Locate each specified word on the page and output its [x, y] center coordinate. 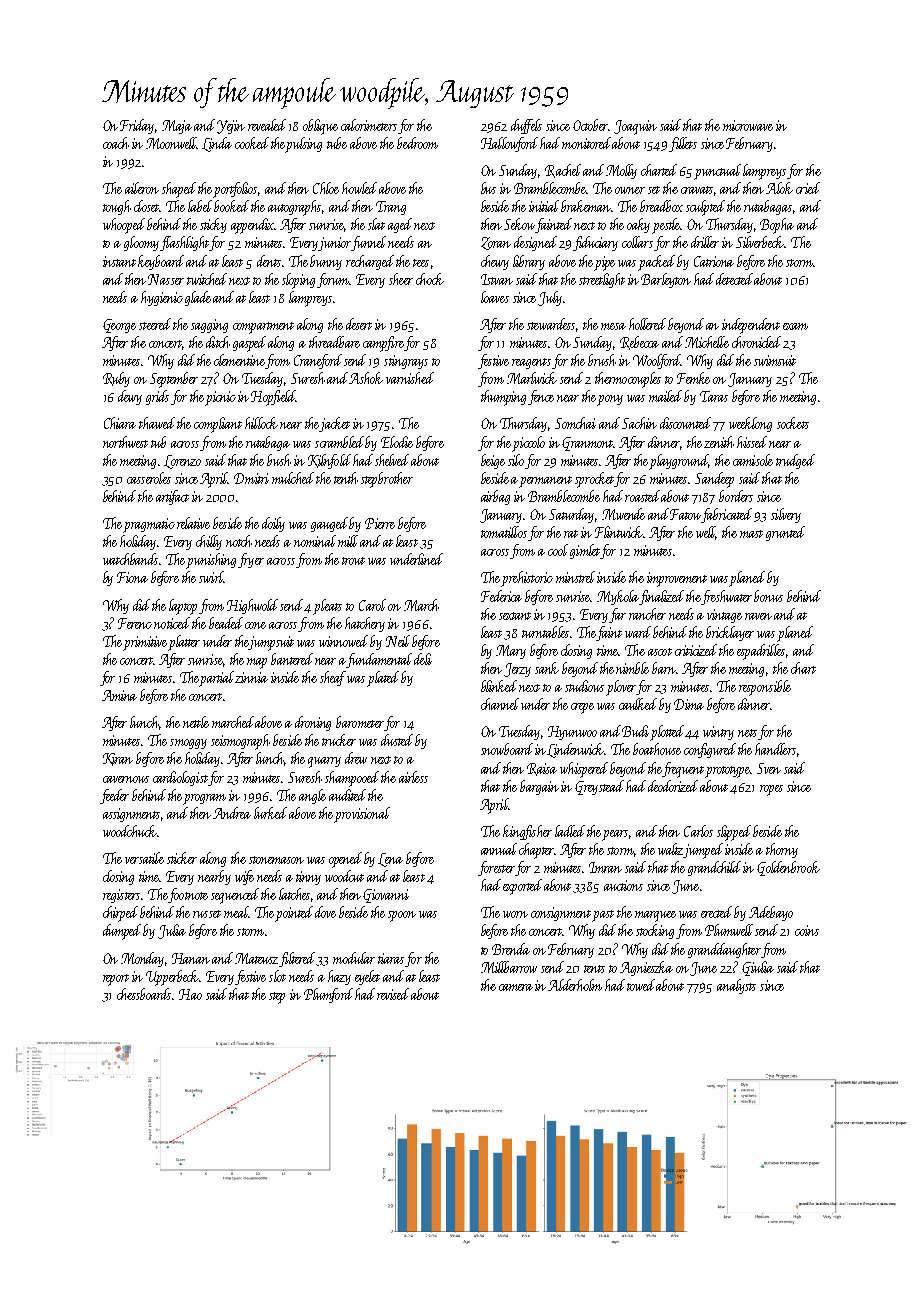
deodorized [673, 786]
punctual [717, 172]
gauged [330, 524]
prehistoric [527, 579]
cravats [697, 190]
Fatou [686, 516]
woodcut [344, 876]
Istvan [497, 279]
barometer [360, 722]
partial [218, 678]
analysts [736, 986]
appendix [253, 226]
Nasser [166, 279]
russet [207, 914]
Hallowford [509, 144]
